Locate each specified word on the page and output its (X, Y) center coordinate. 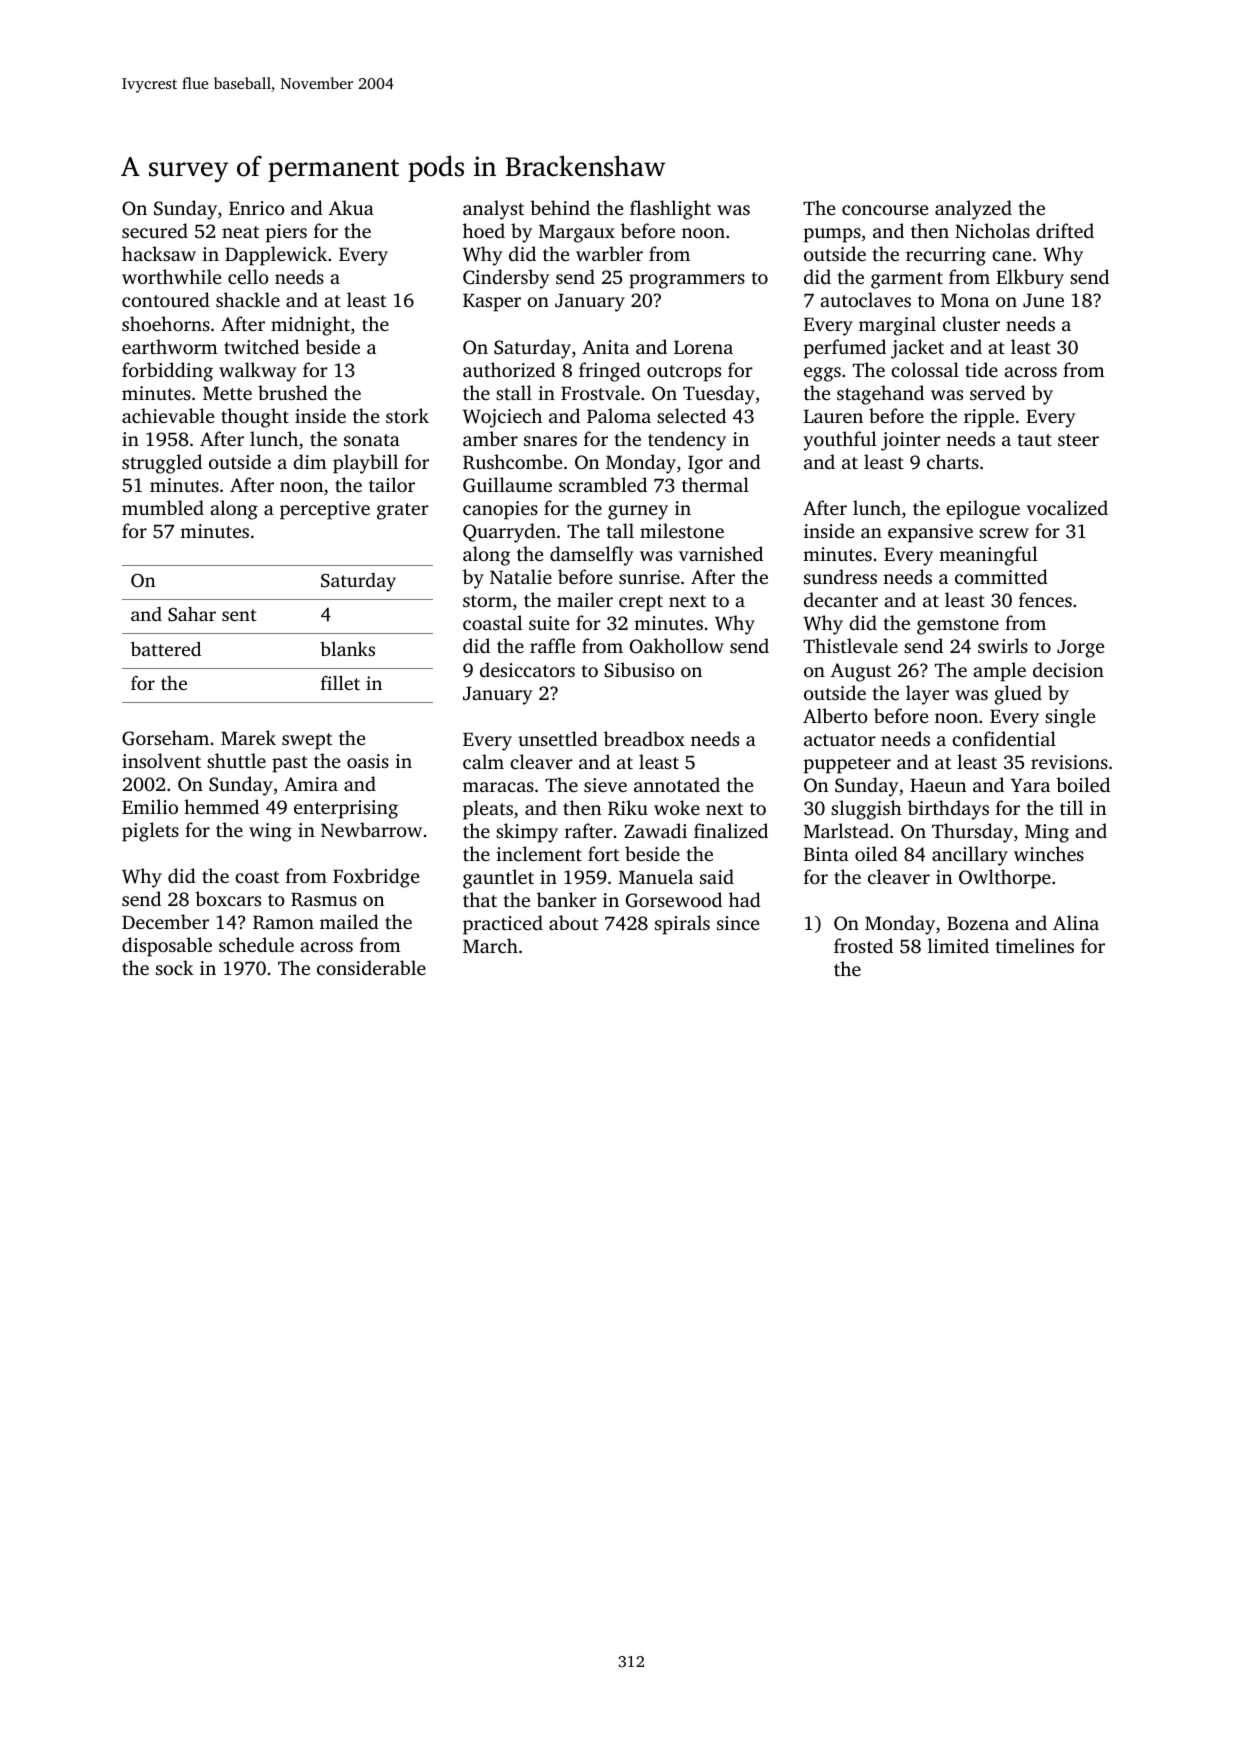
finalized (731, 830)
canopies (500, 510)
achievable (168, 415)
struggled (162, 464)
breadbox (644, 738)
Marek (248, 737)
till (1071, 807)
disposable (167, 947)
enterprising (346, 809)
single (1070, 718)
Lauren (833, 416)
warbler (609, 253)
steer (1078, 440)
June (1043, 301)
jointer (911, 441)
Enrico (257, 208)
